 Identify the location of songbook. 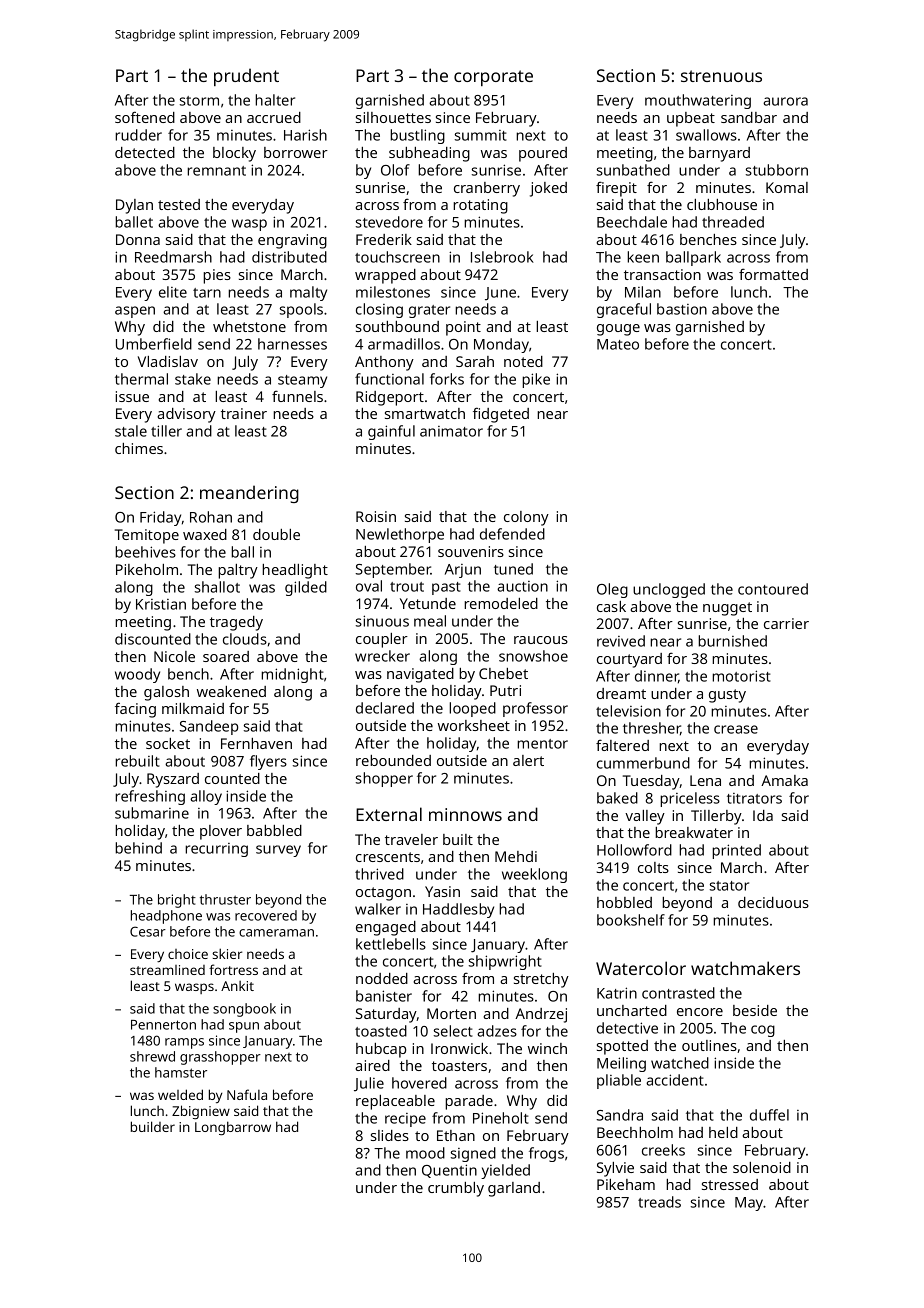
(244, 1010).
